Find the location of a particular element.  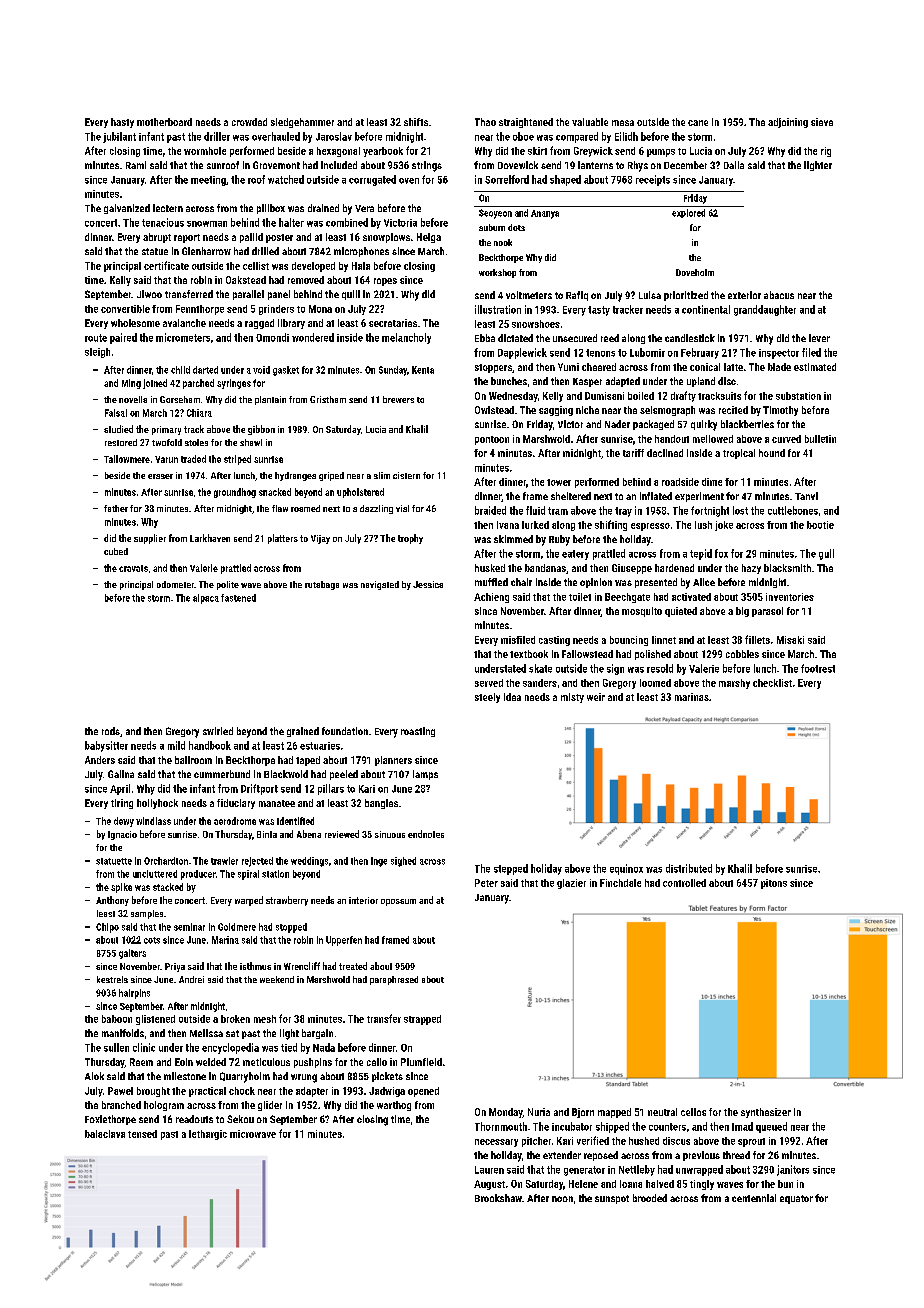

warthog is located at coordinates (394, 1106).
